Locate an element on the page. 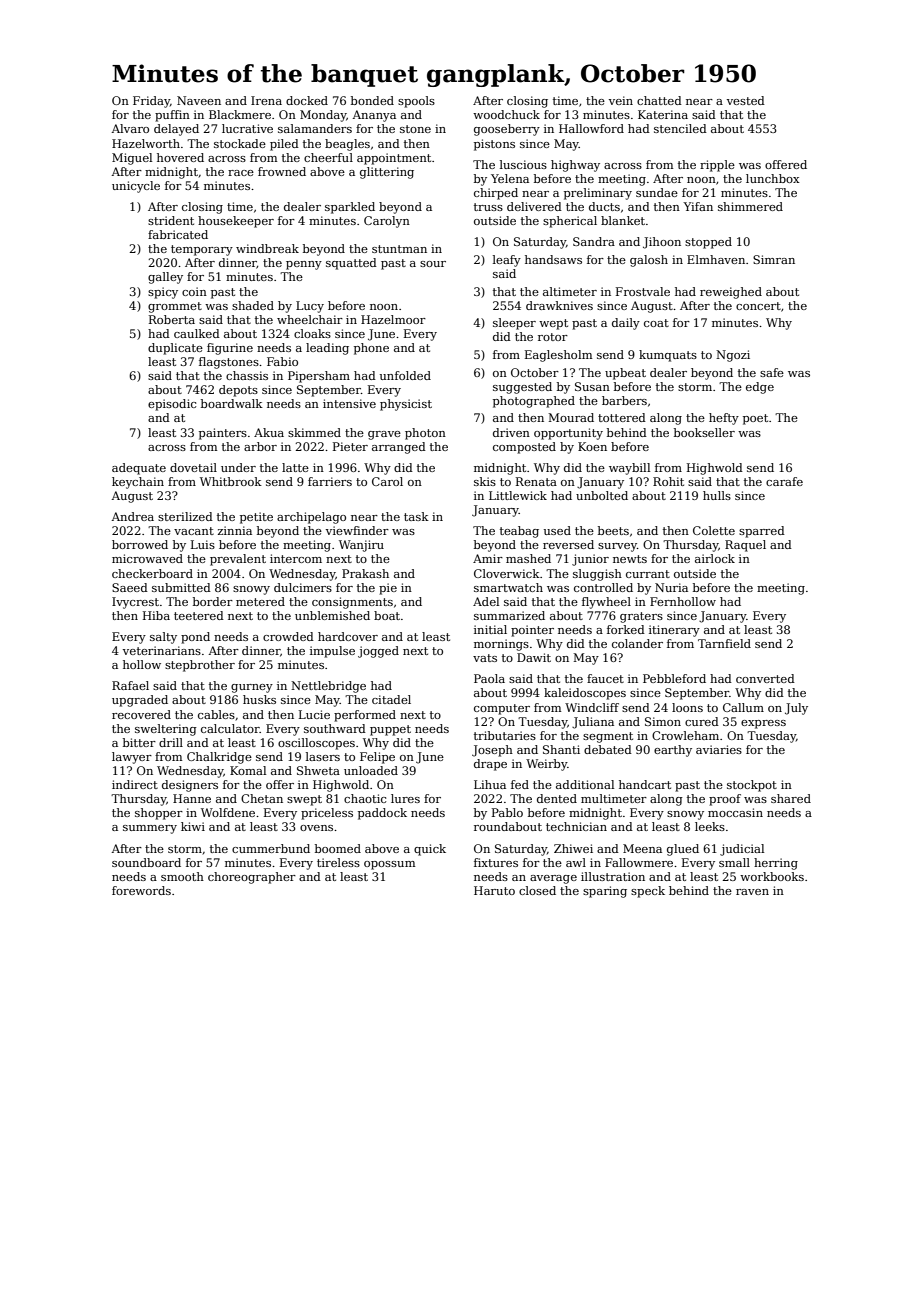 This page has height=1308, width=924. Fabio is located at coordinates (282, 361).
